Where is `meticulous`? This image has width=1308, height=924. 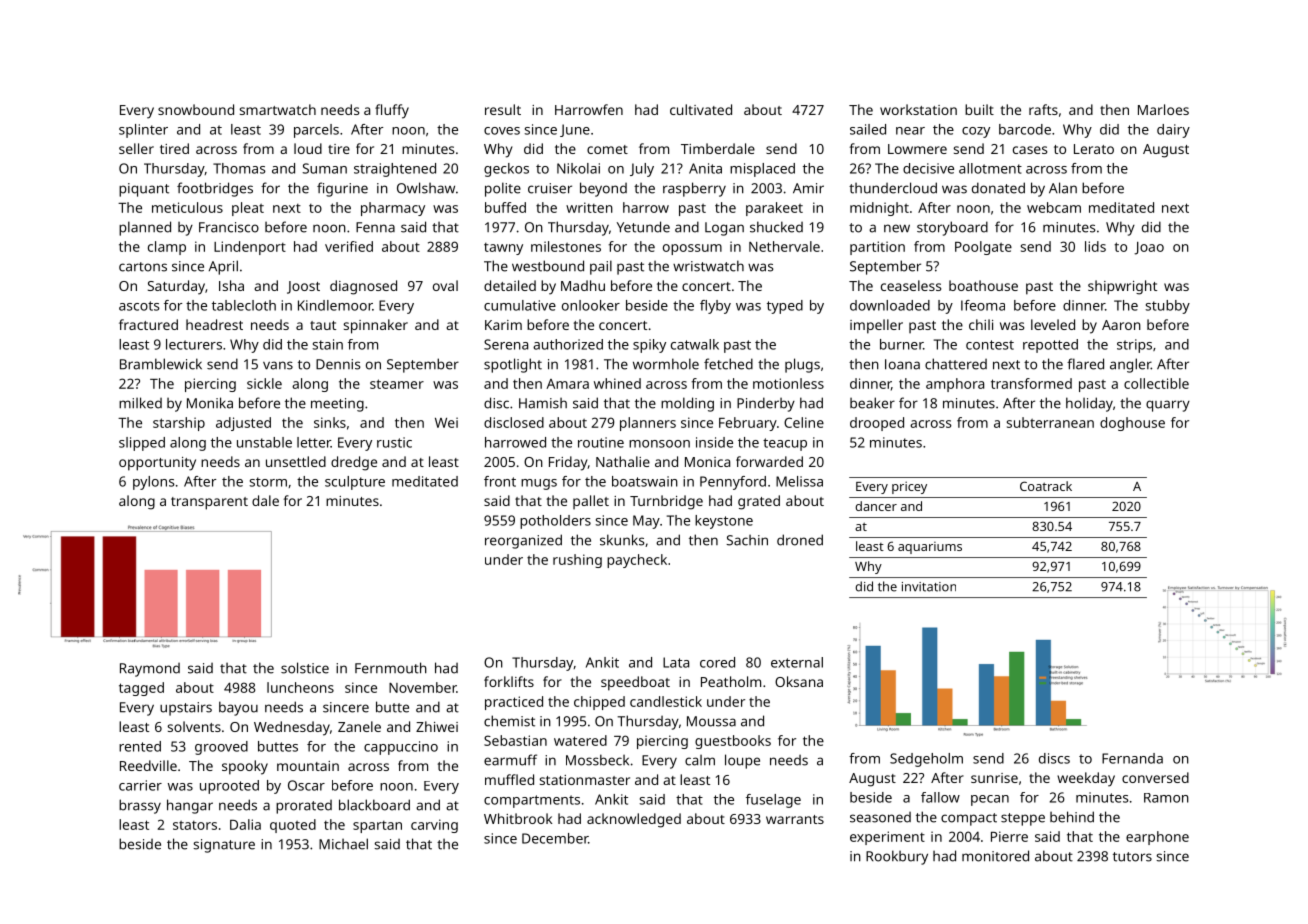
meticulous is located at coordinates (187, 207).
